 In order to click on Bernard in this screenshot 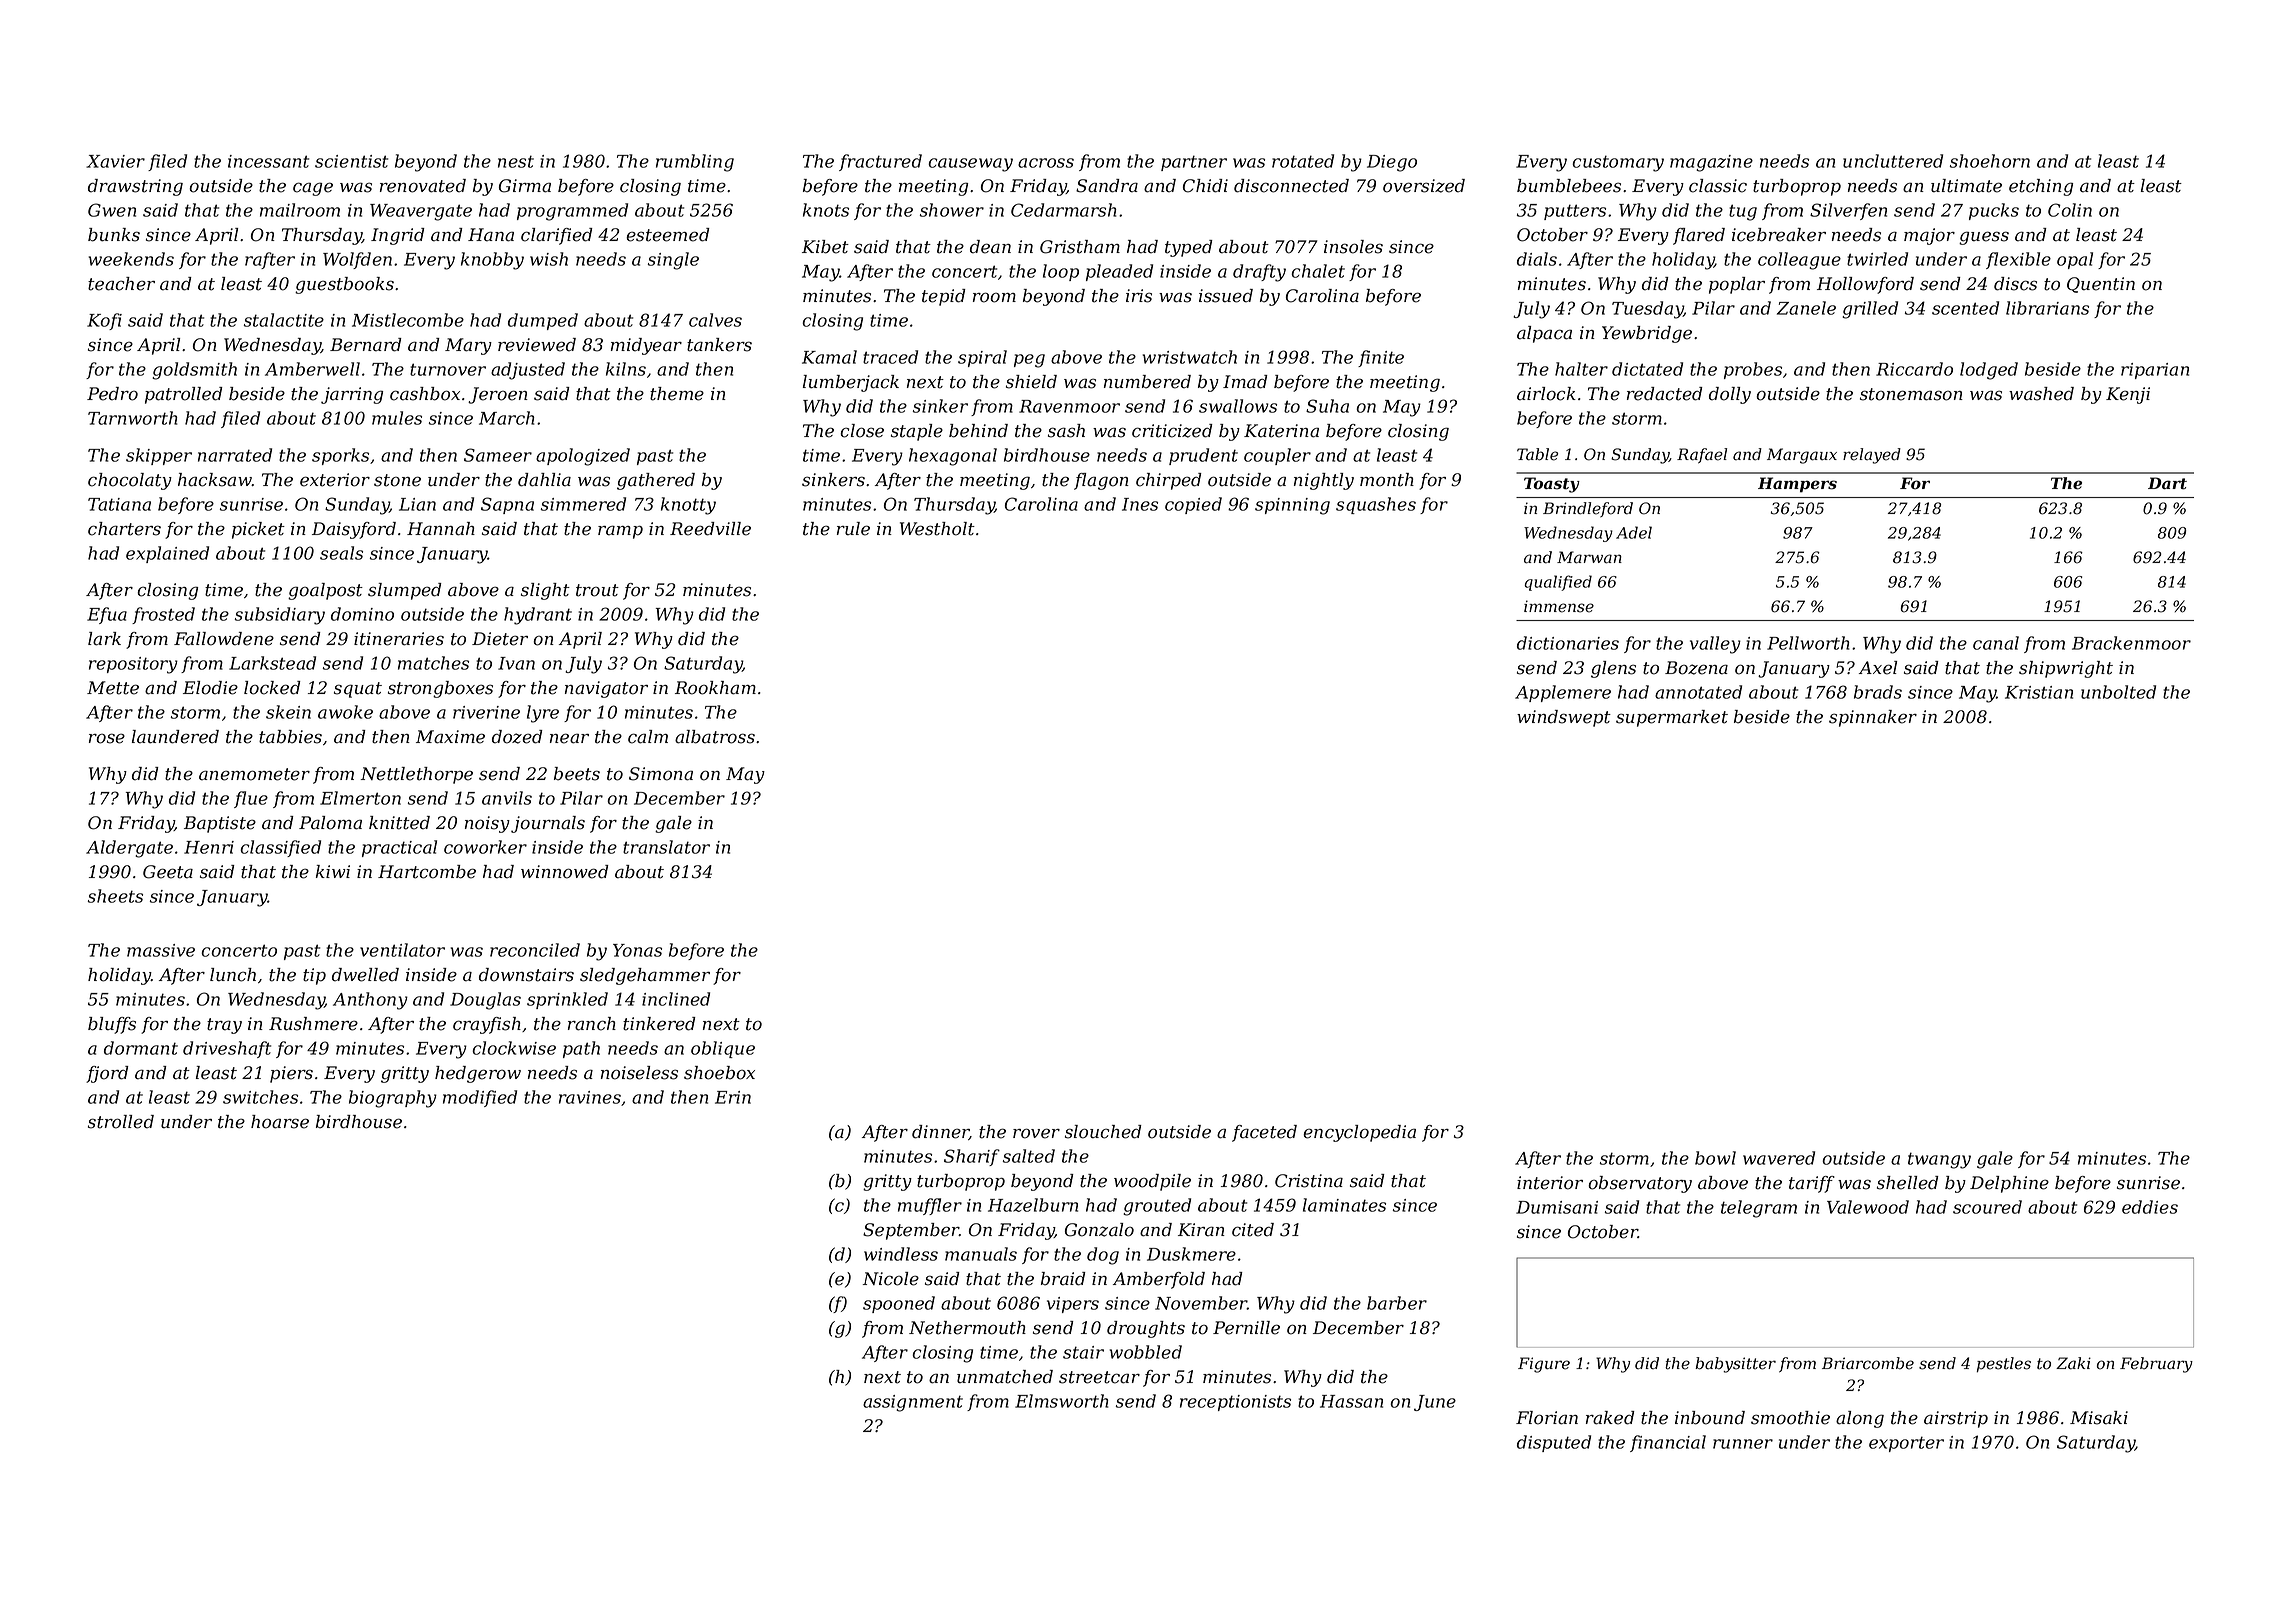, I will do `click(366, 345)`.
